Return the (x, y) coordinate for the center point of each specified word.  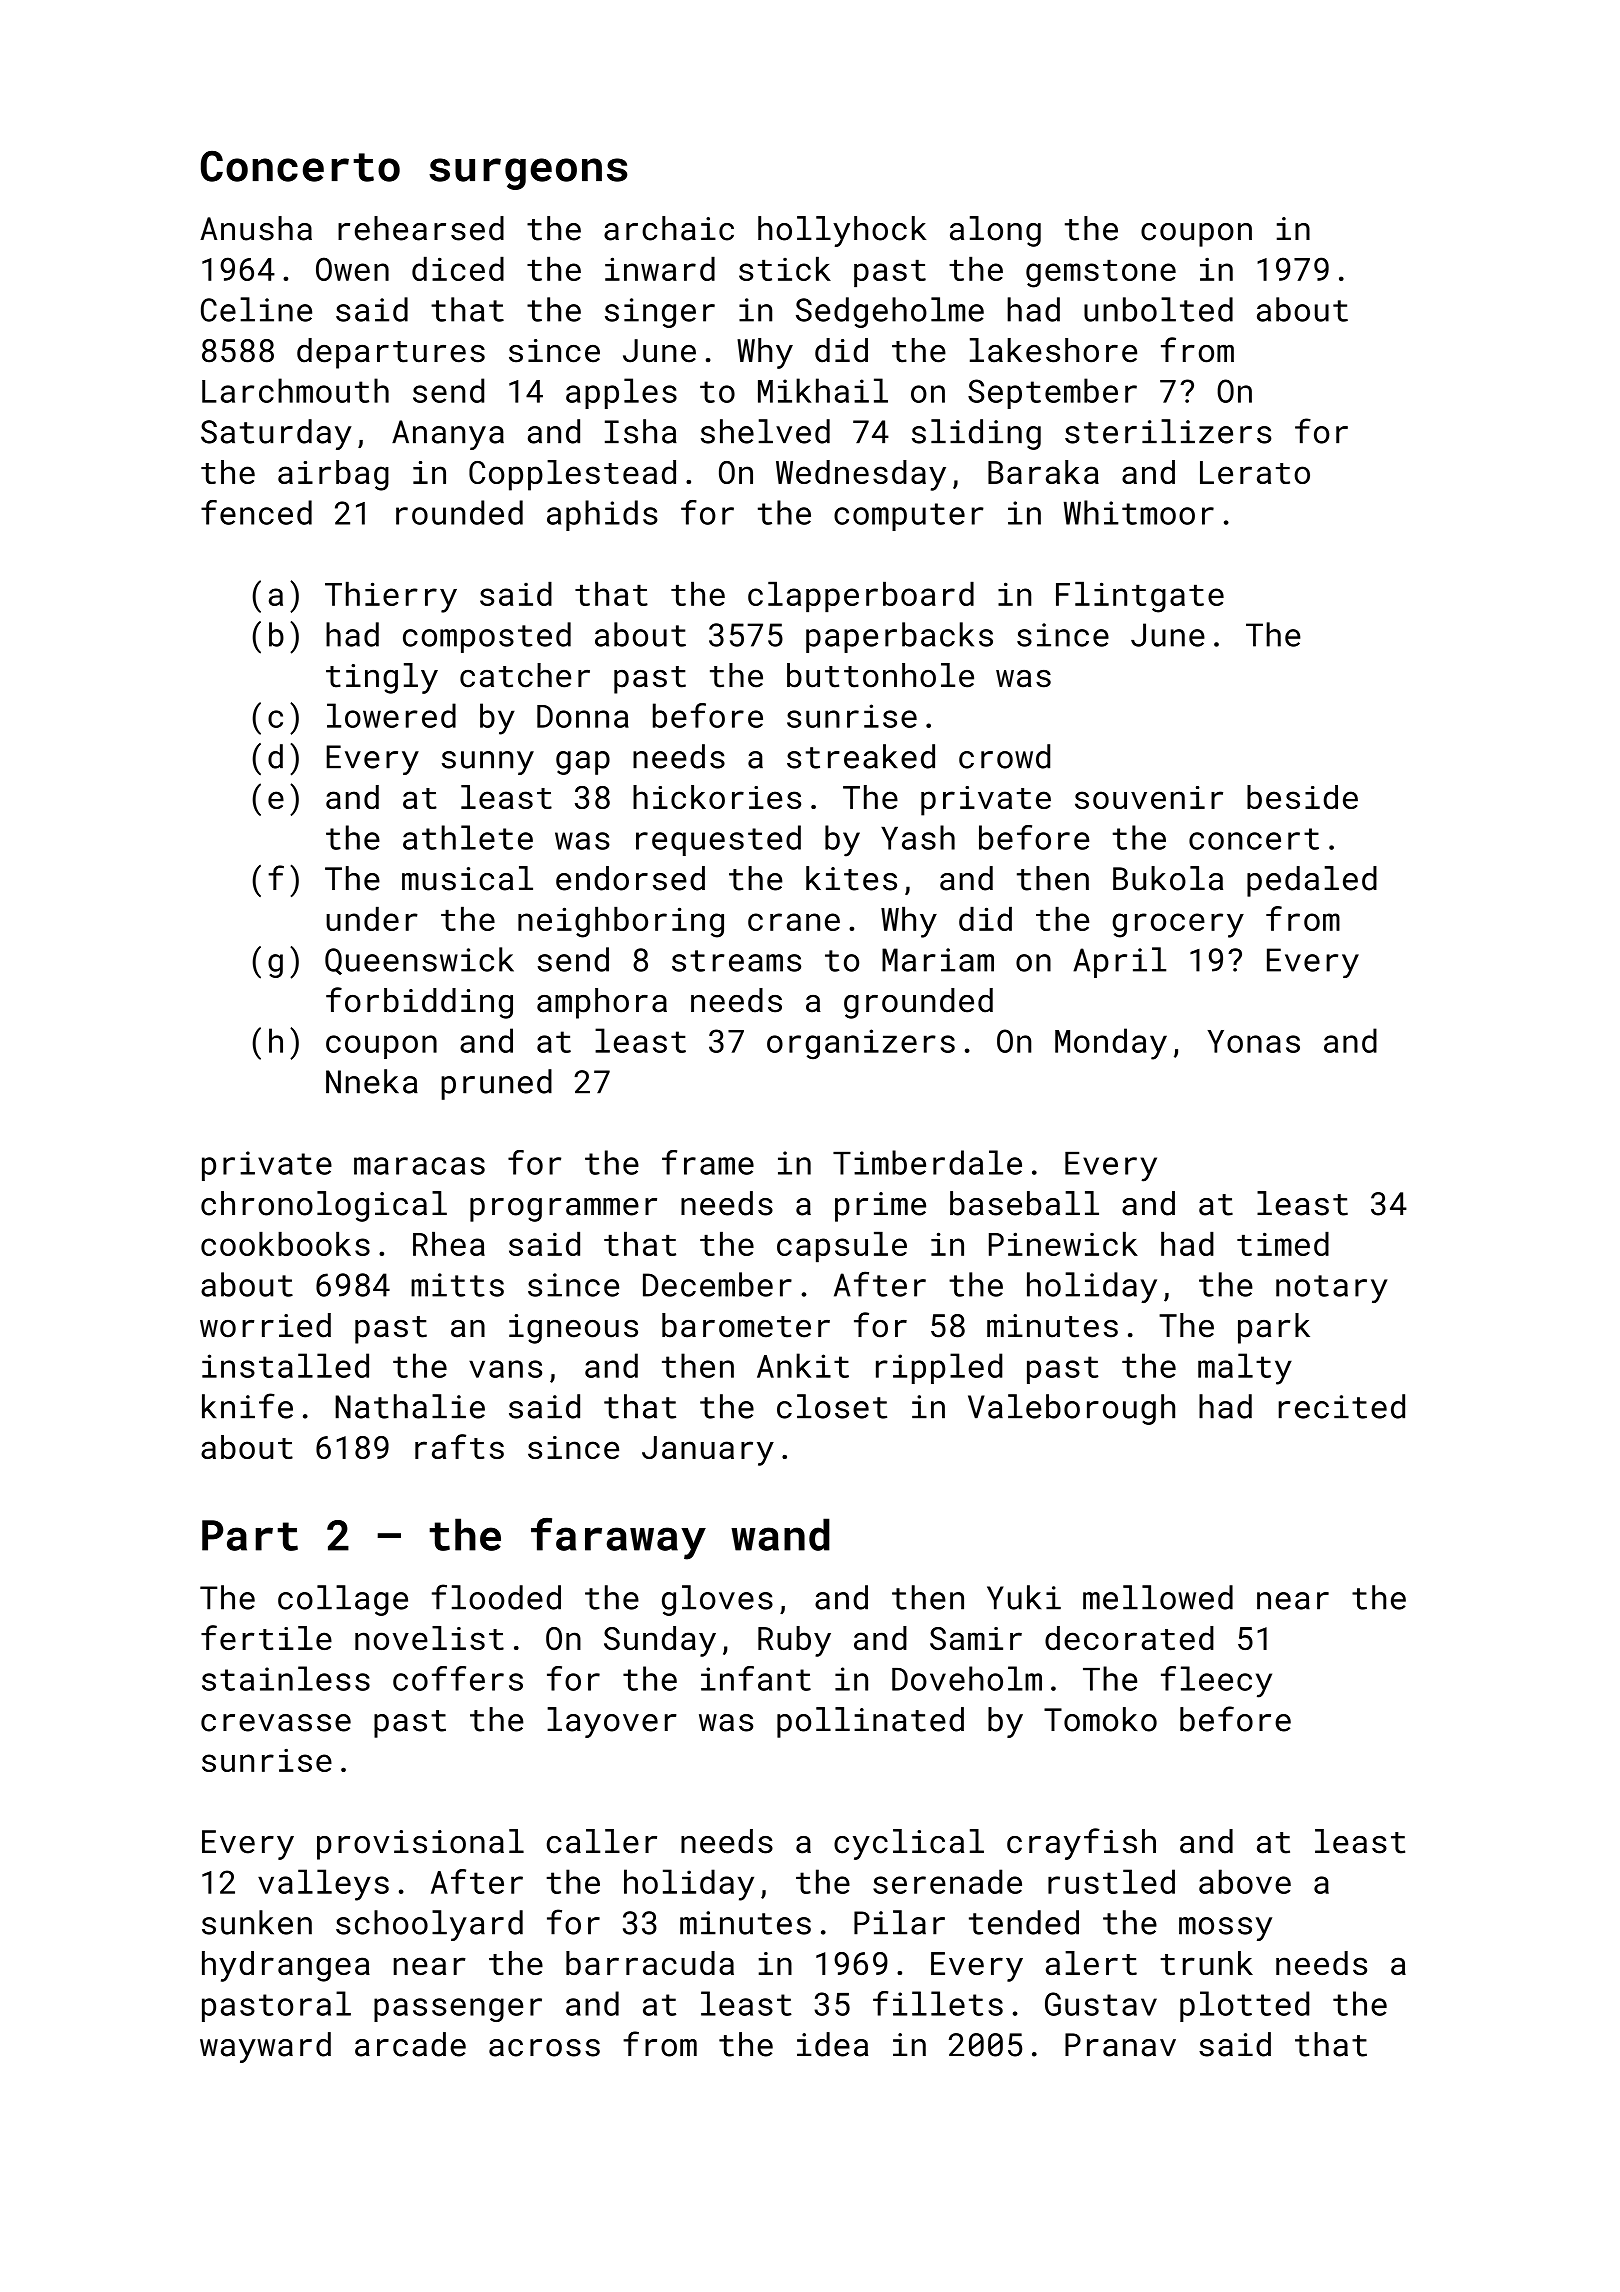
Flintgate (1140, 597)
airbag (333, 475)
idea (832, 2044)
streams (736, 961)
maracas (419, 1166)
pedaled (1312, 881)
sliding (976, 434)
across (544, 2048)
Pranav (1120, 2045)
